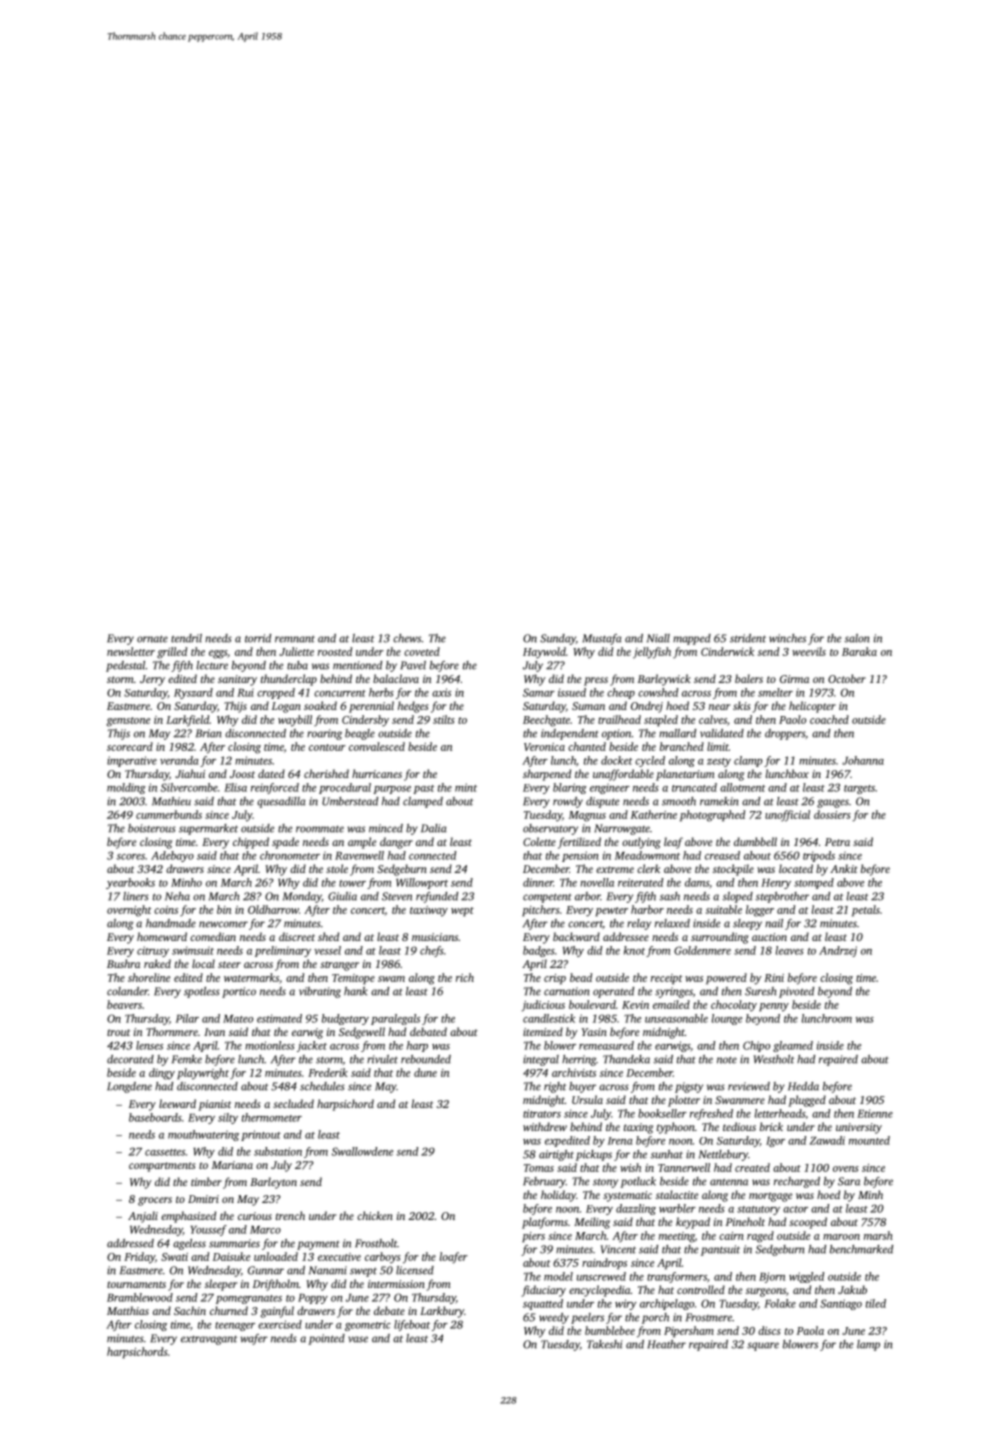 Image resolution: width=1001 pixels, height=1450 pixels. What do you see at coordinates (617, 734) in the screenshot?
I see `option` at bounding box center [617, 734].
